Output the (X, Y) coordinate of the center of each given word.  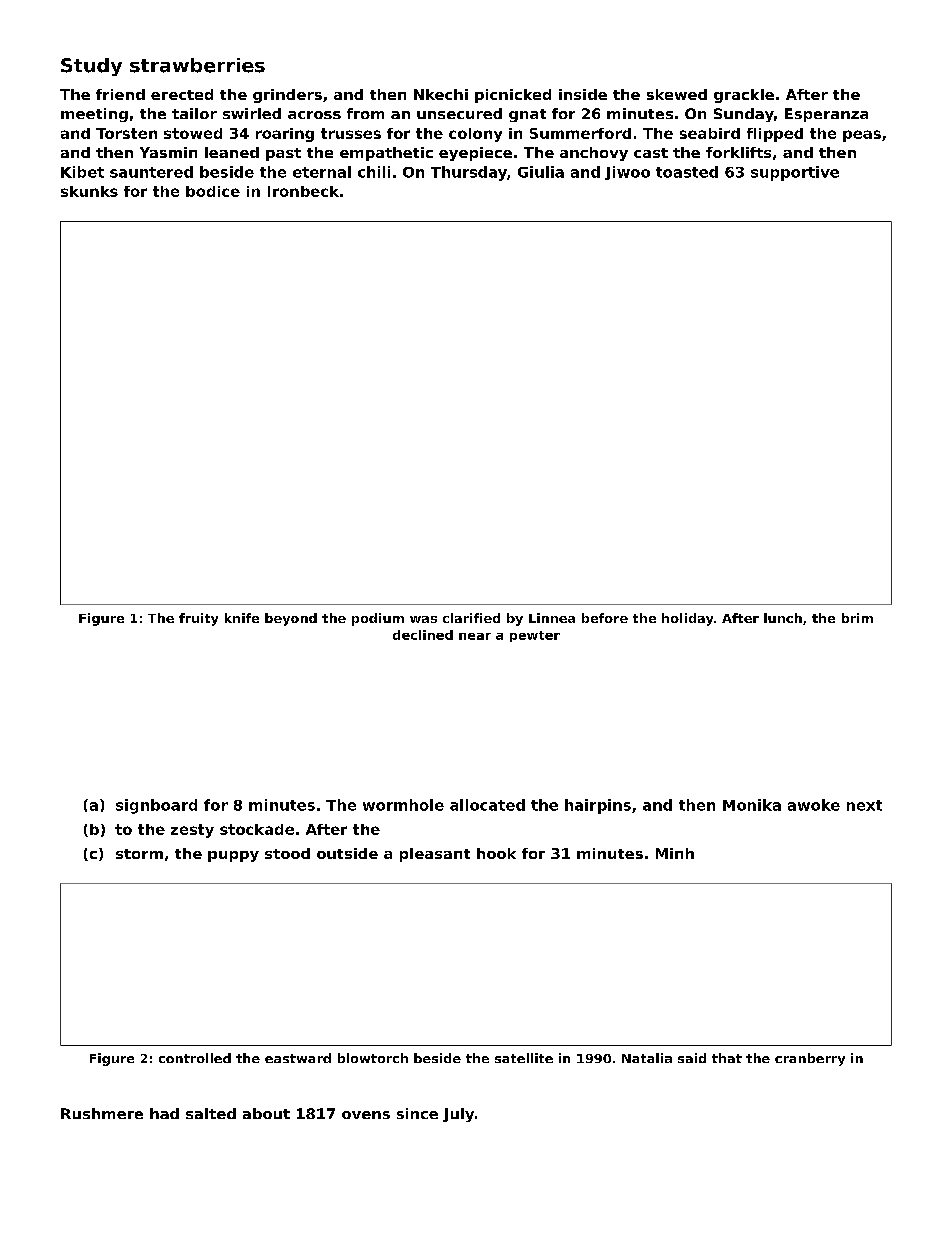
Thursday (469, 173)
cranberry (810, 1059)
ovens (366, 1115)
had (164, 1113)
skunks (89, 191)
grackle (744, 96)
